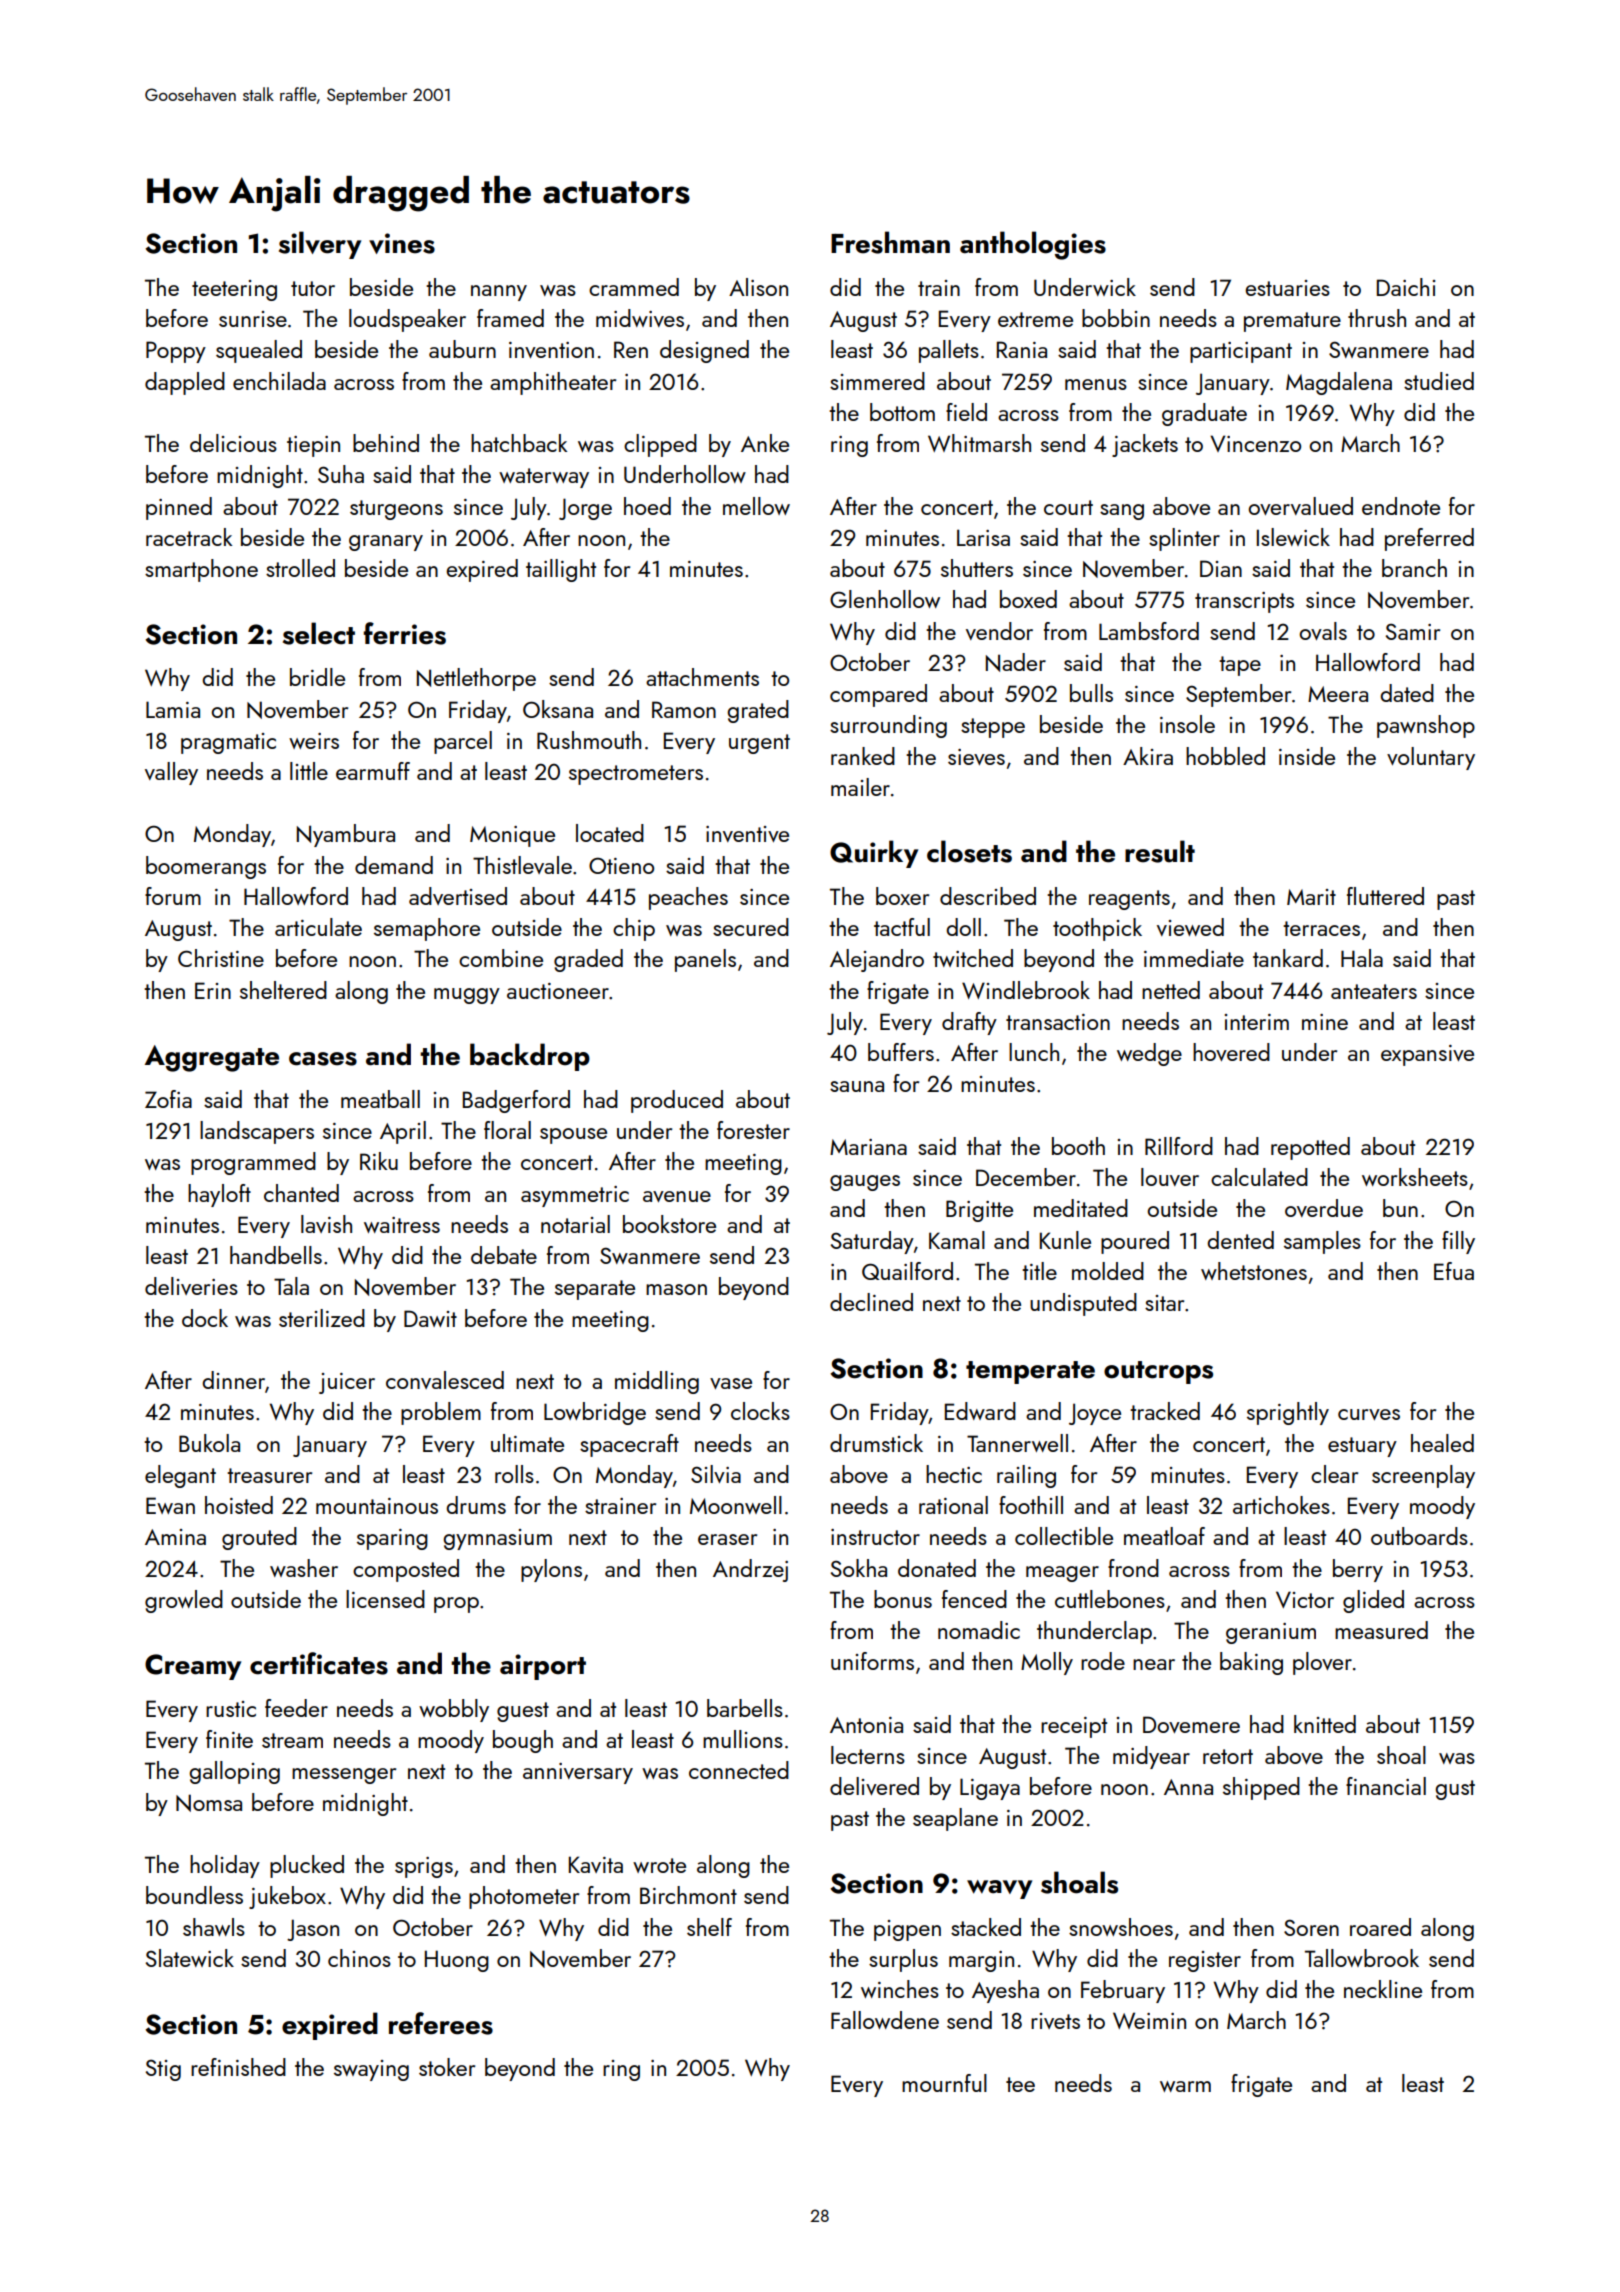 Image resolution: width=1620 pixels, height=2292 pixels. Describe the element at coordinates (318, 927) in the screenshot. I see `articulate` at that location.
